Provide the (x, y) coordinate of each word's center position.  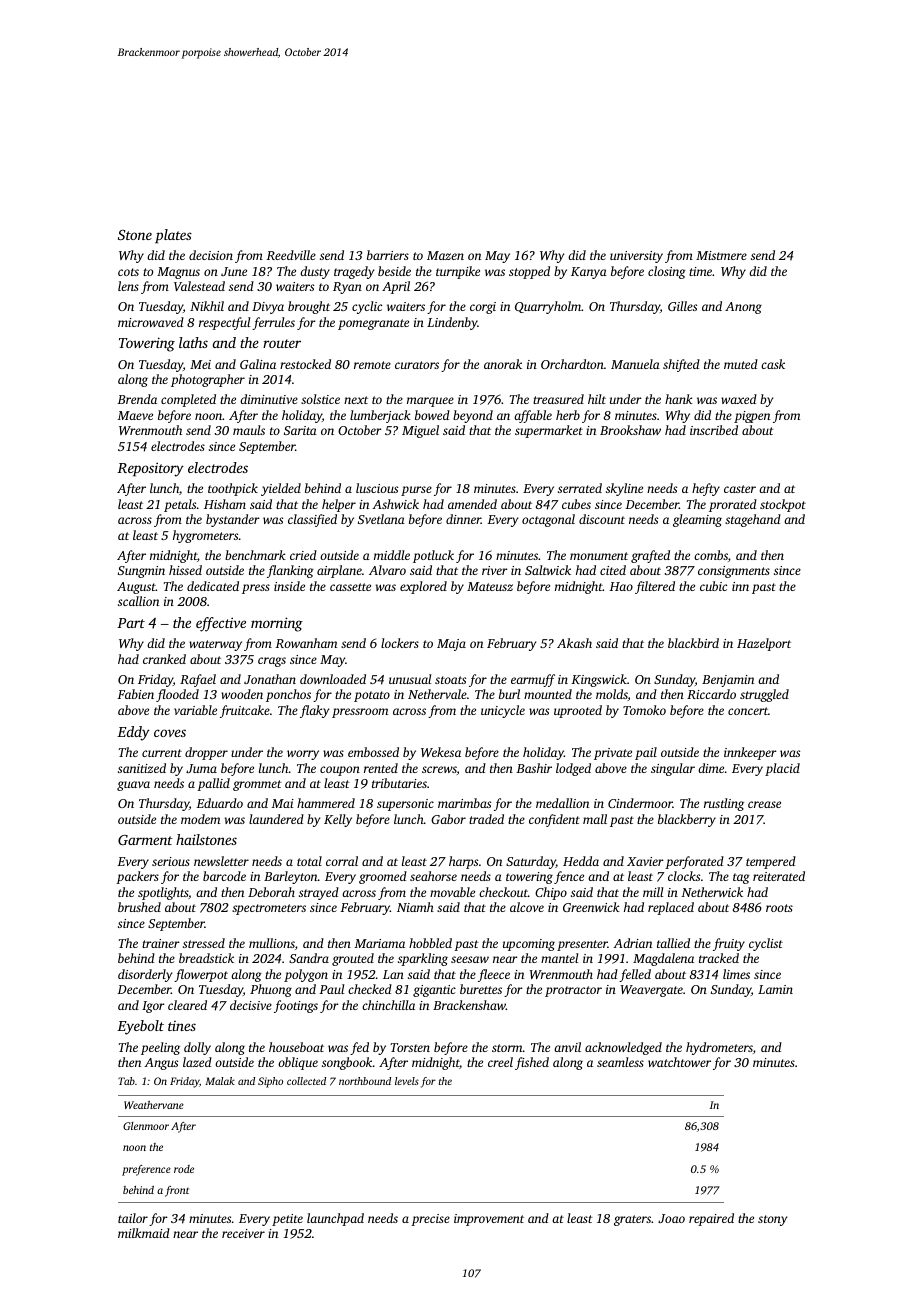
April (396, 287)
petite (287, 1220)
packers (137, 877)
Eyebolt (140, 1027)
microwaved (151, 322)
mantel (559, 958)
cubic (713, 586)
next (356, 400)
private (613, 754)
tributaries (399, 783)
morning (277, 624)
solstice (320, 399)
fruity (729, 944)
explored (423, 587)
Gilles (682, 306)
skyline (624, 489)
